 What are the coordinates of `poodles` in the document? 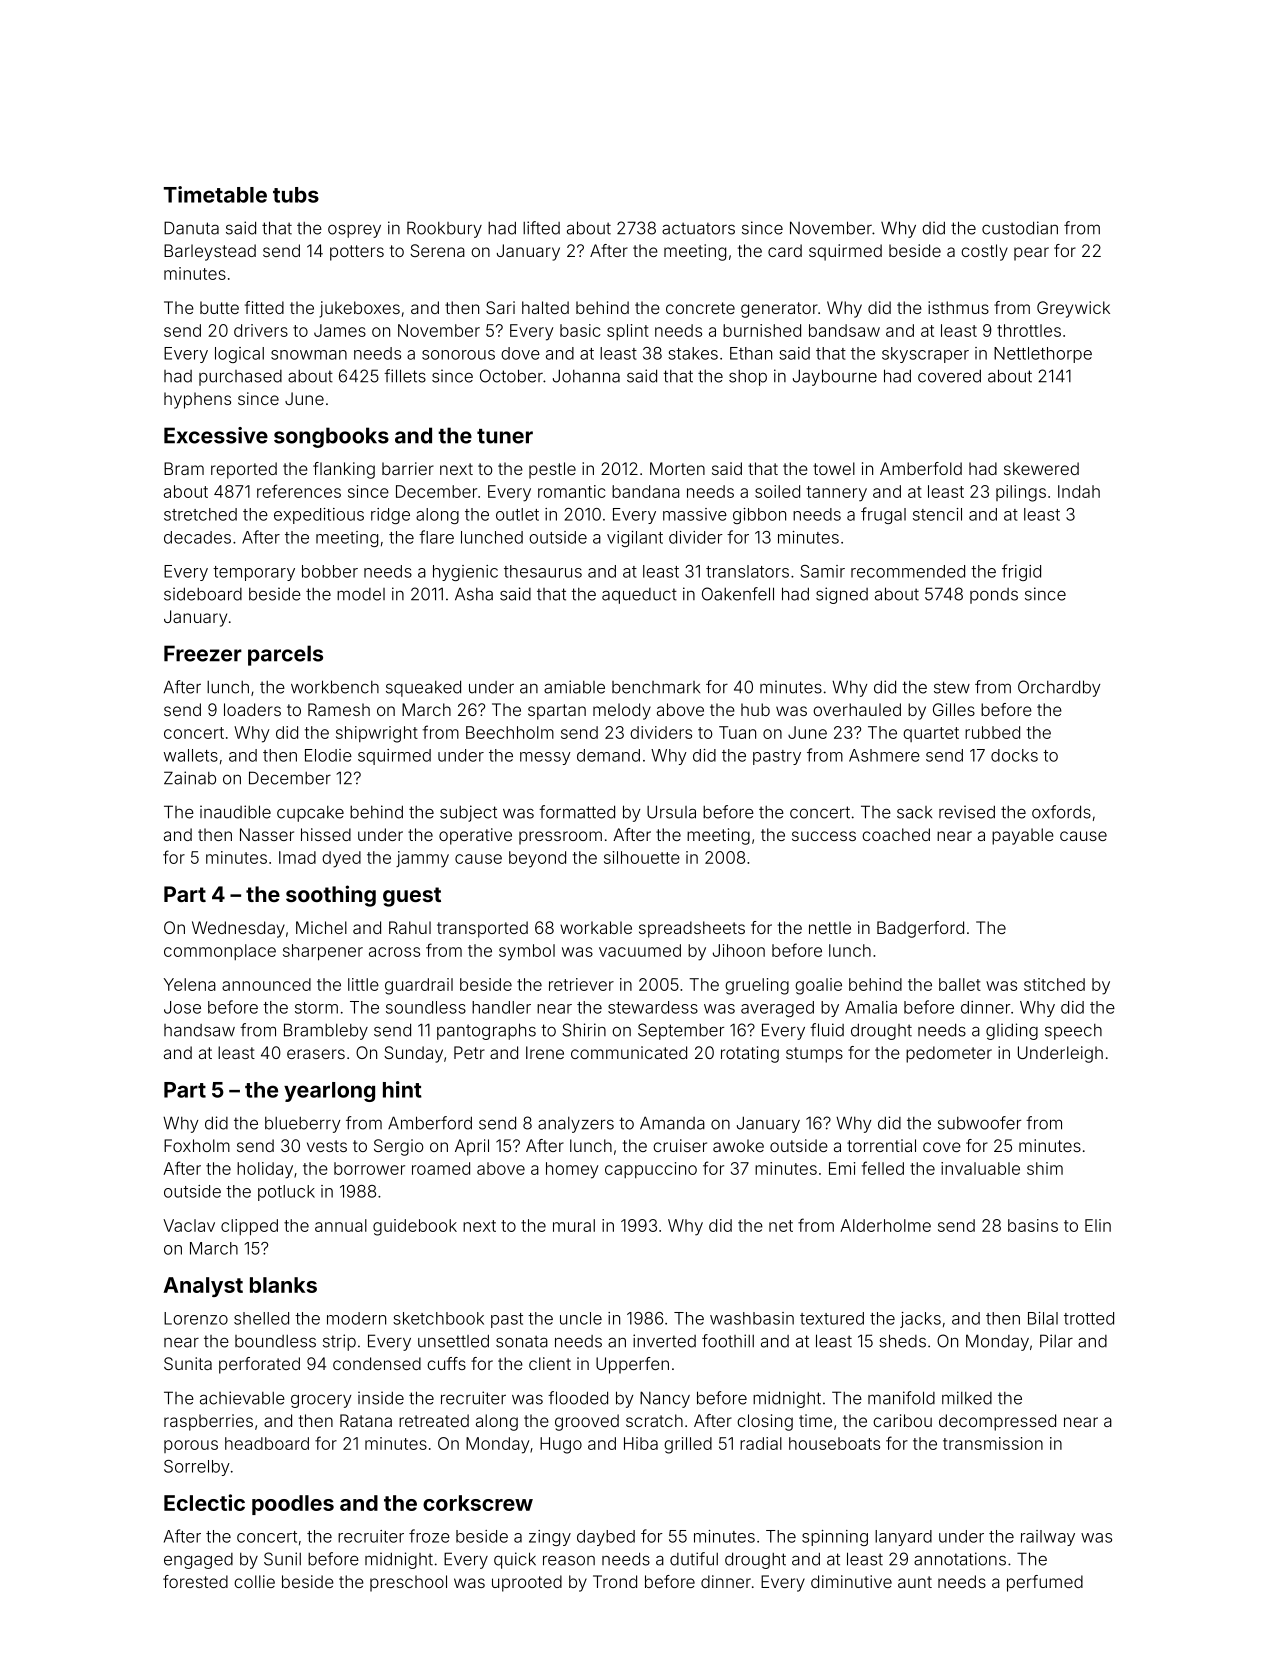 It's located at (293, 1505).
